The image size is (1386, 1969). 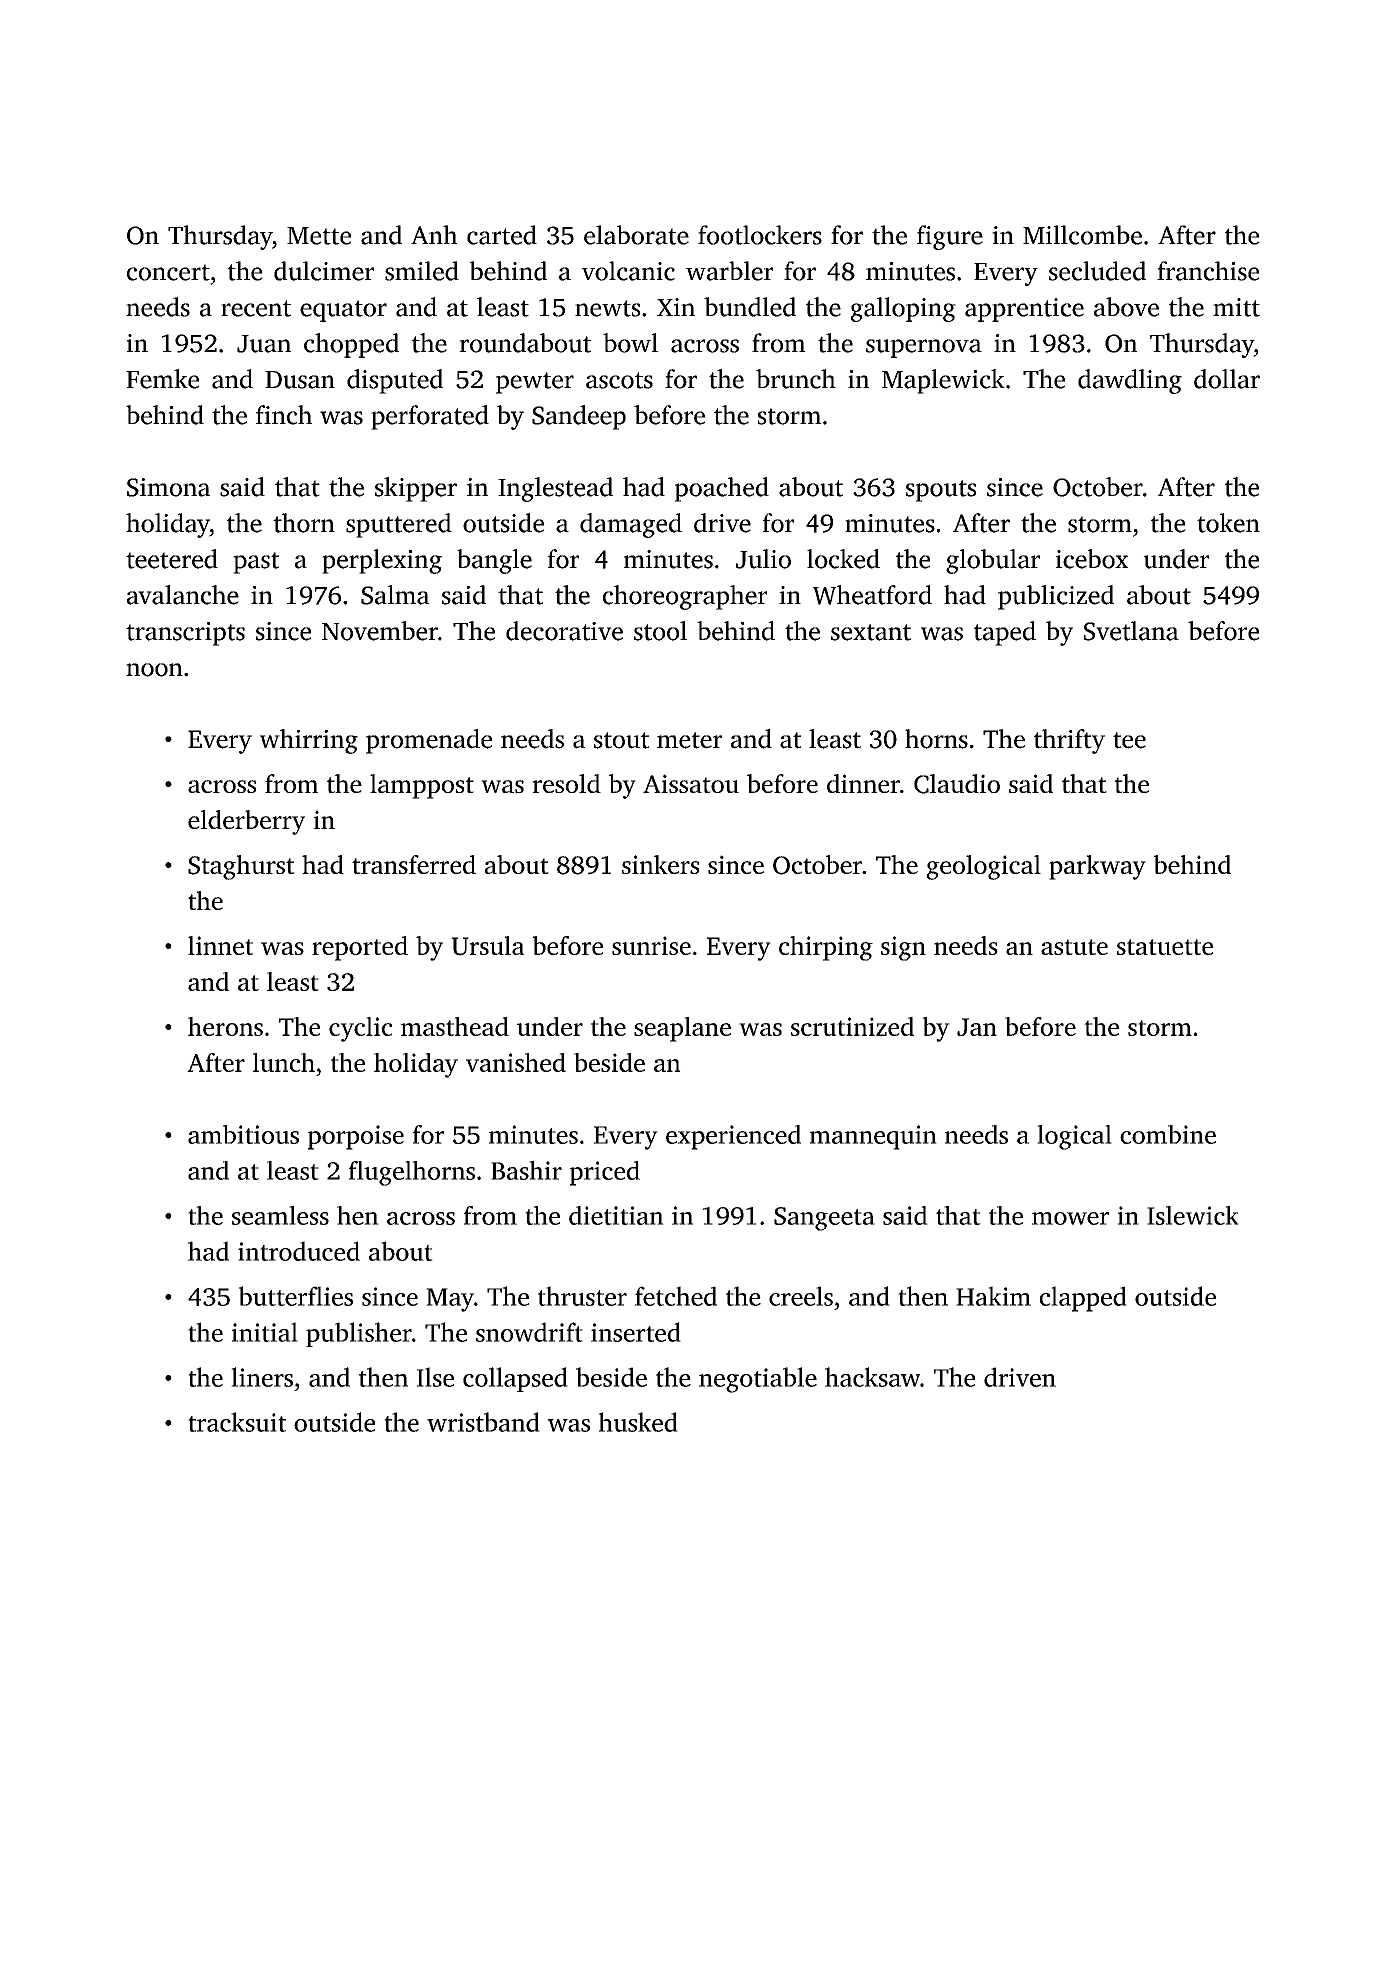 What do you see at coordinates (256, 308) in the image?
I see `recent` at bounding box center [256, 308].
